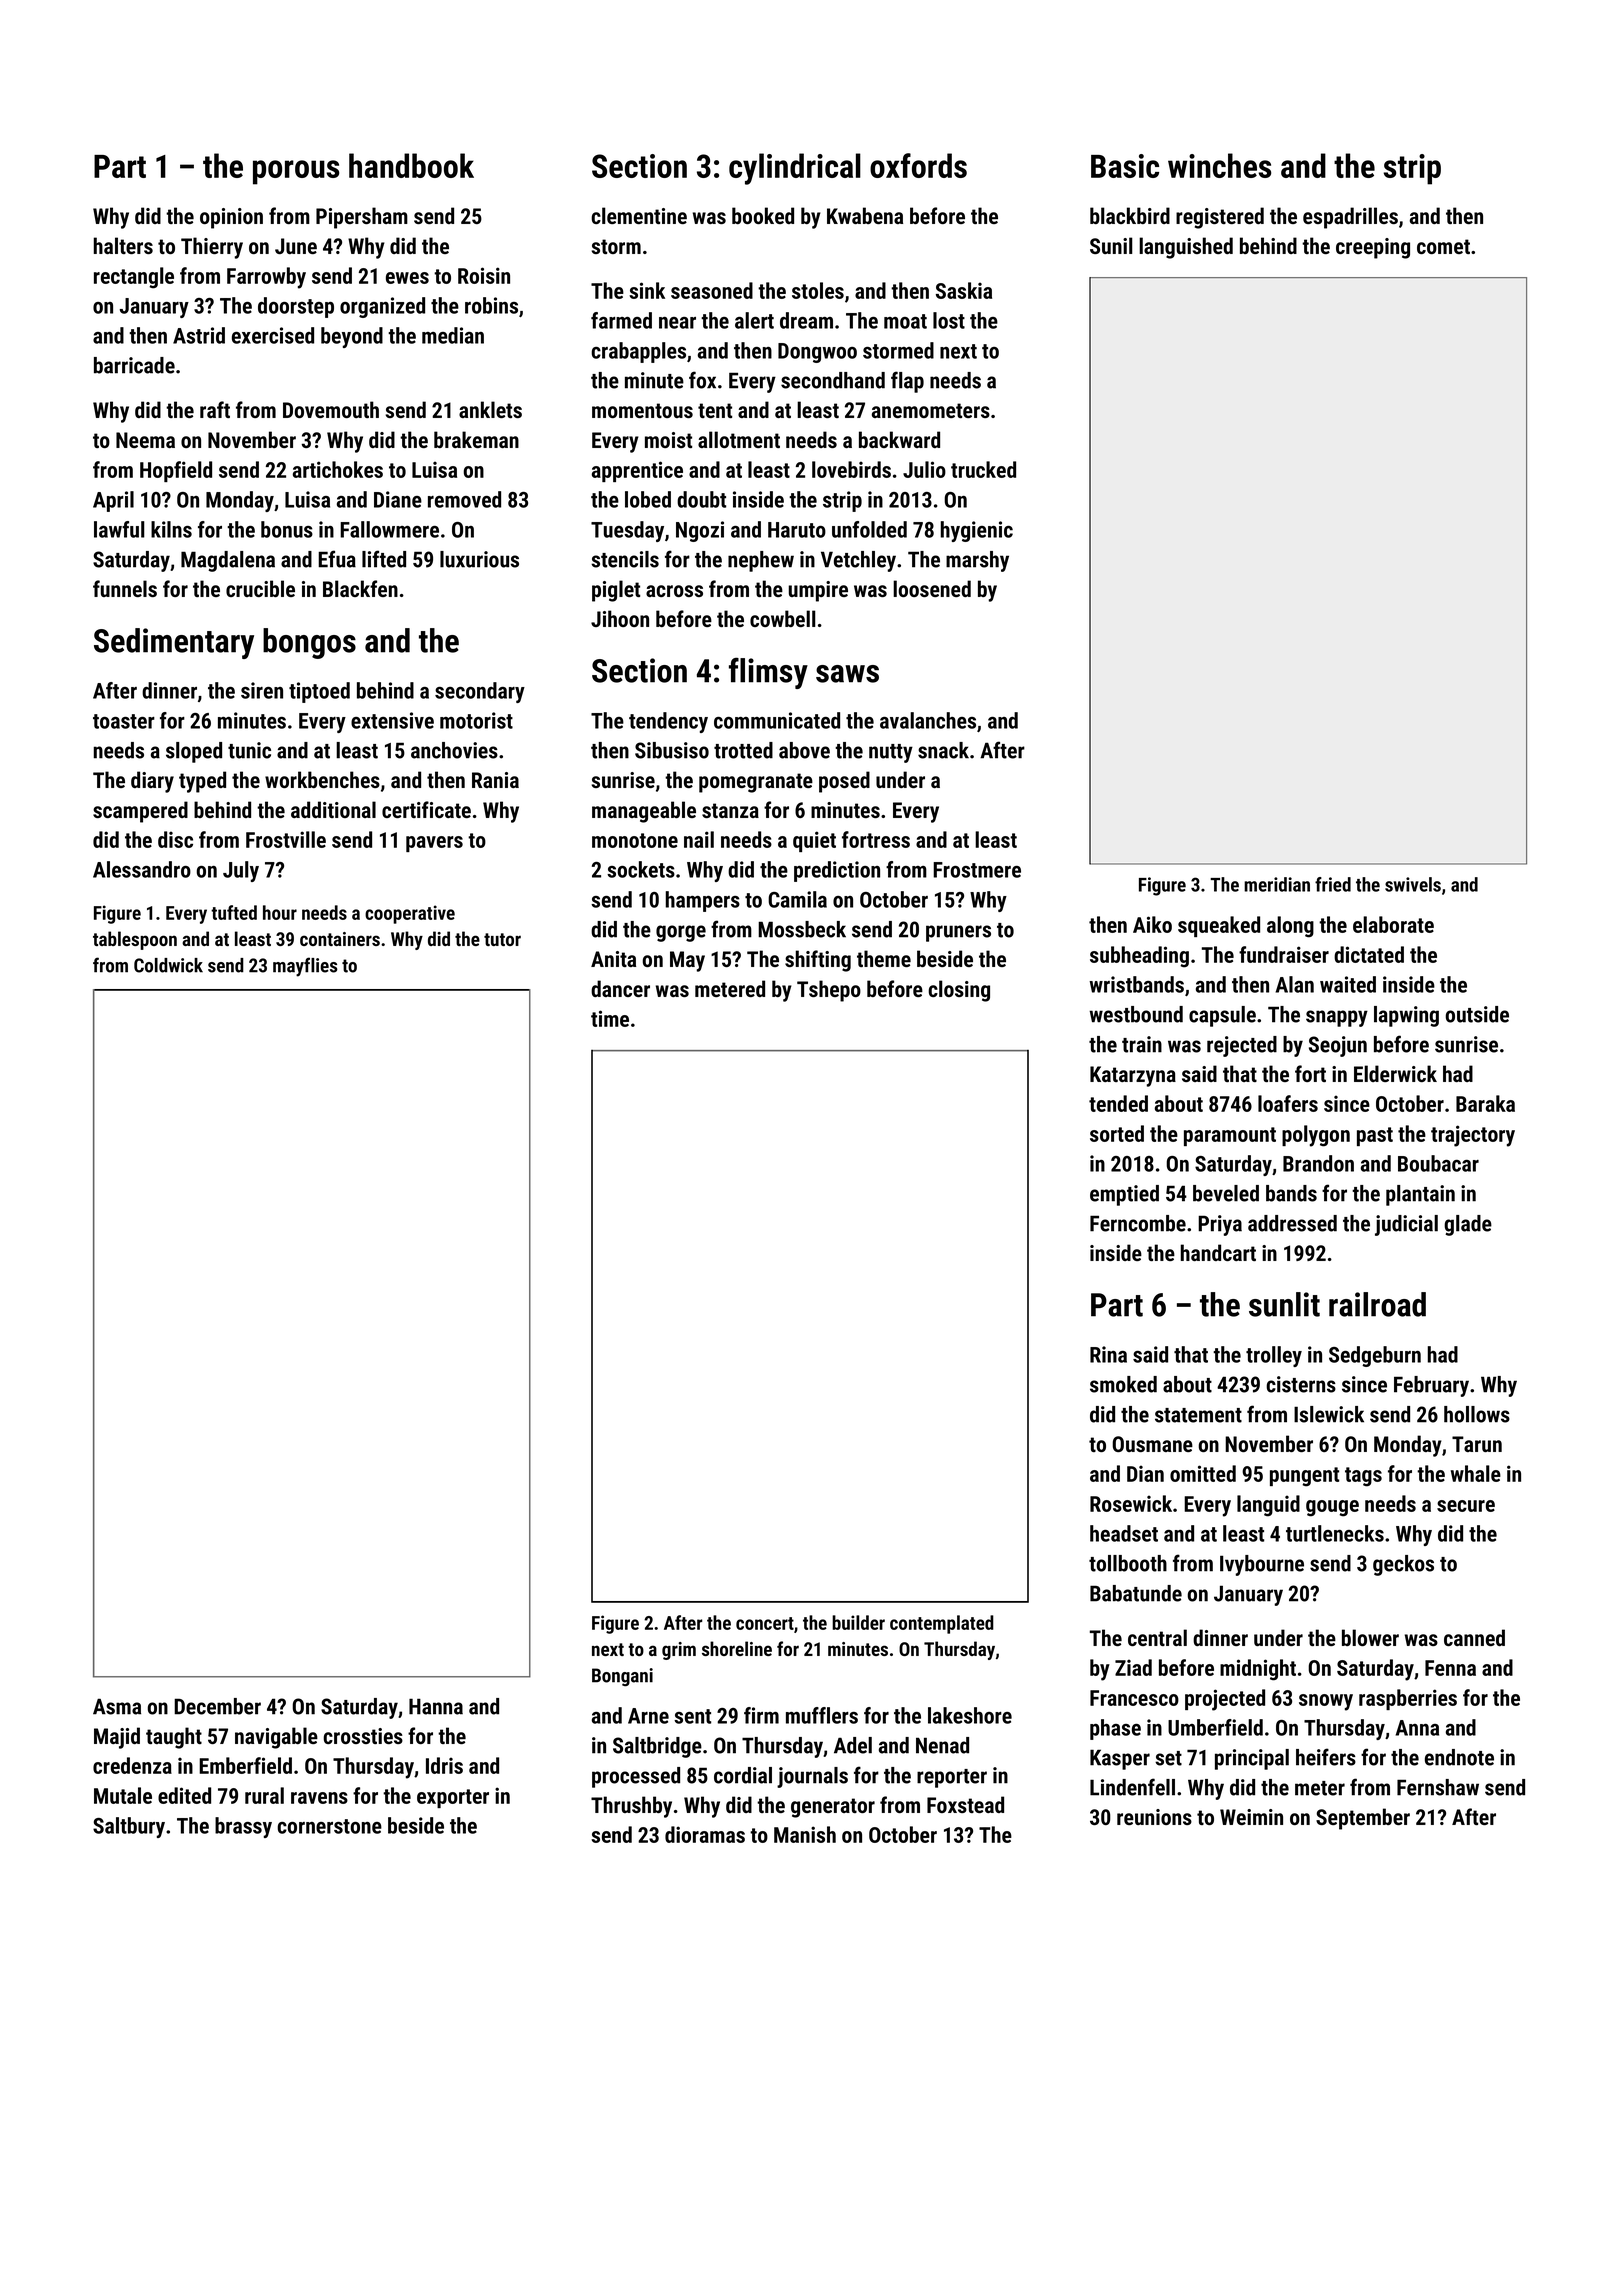 The image size is (1620, 2292). Describe the element at coordinates (363, 1736) in the screenshot. I see `crossties` at that location.
